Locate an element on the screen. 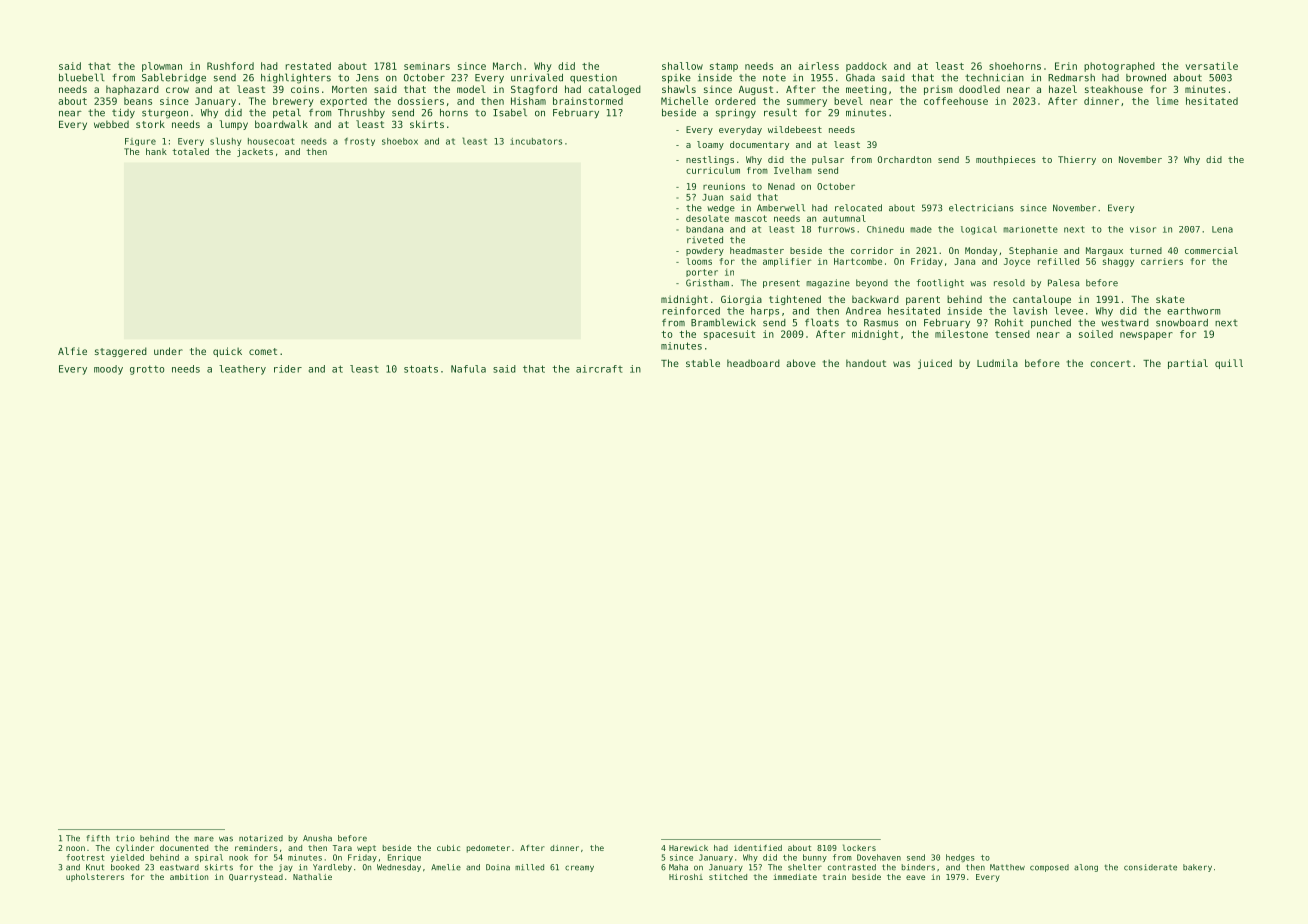  hank is located at coordinates (156, 151).
